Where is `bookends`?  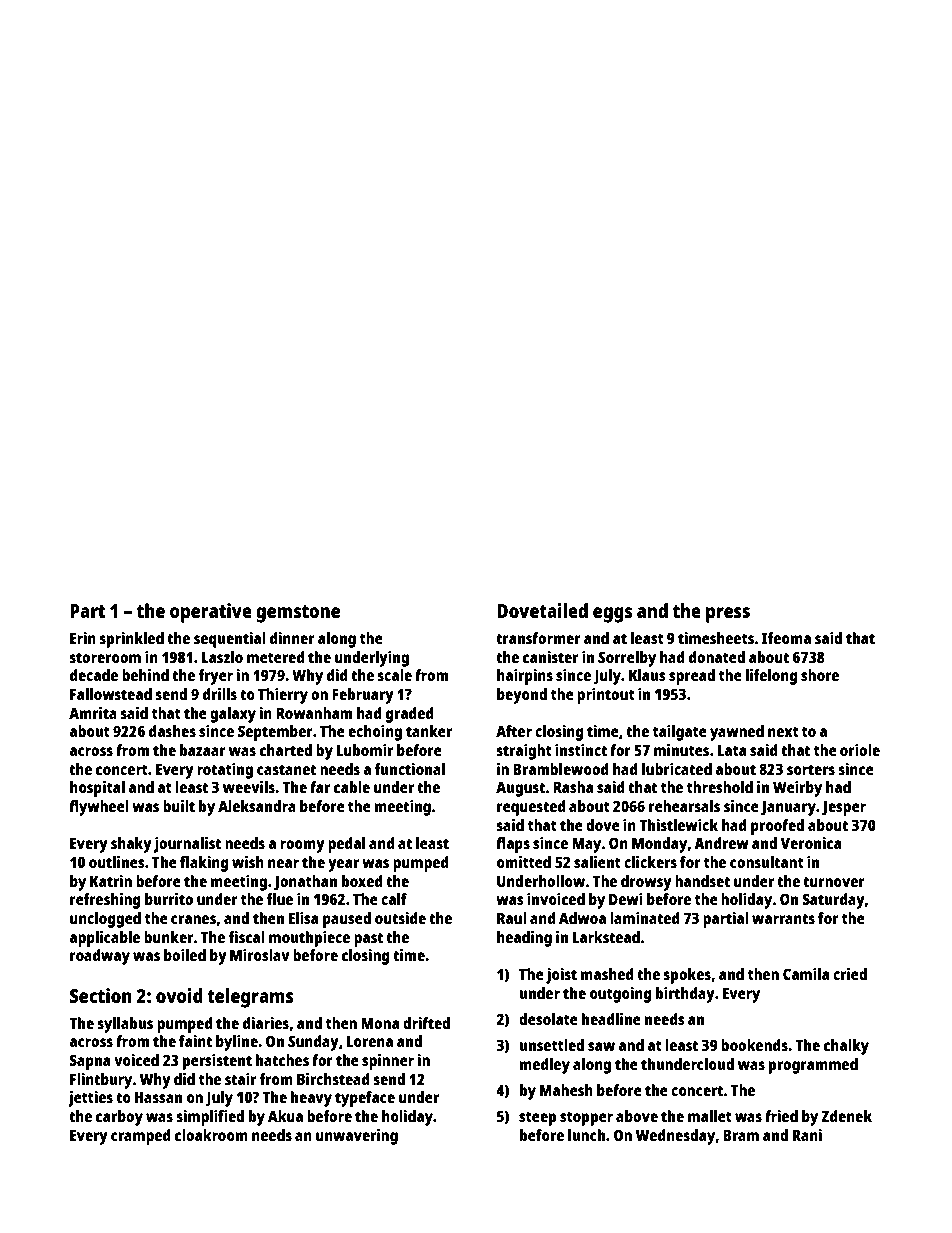 bookends is located at coordinates (754, 1045).
